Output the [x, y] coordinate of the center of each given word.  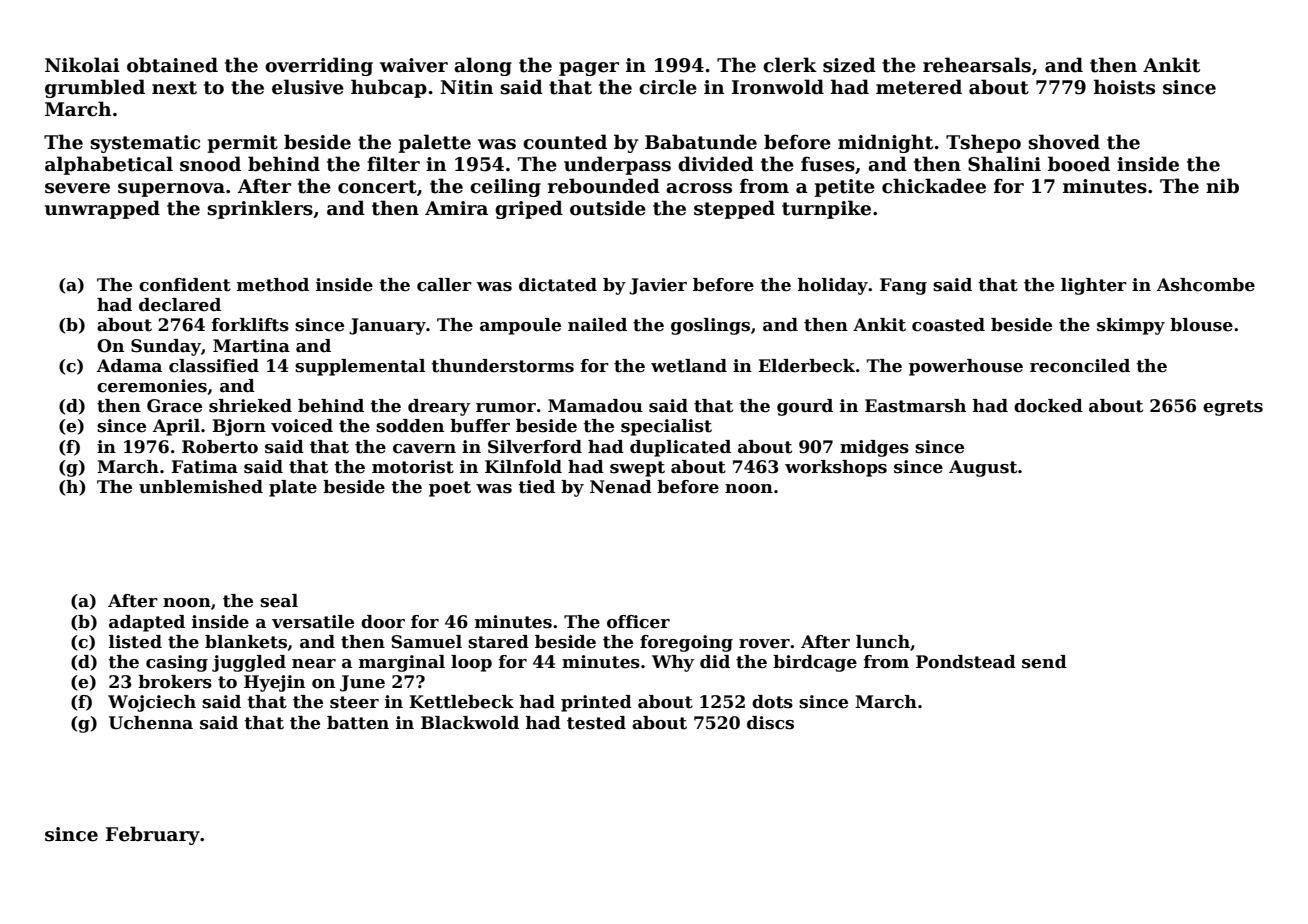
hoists [1124, 87]
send [1044, 662]
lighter [1094, 286]
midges [874, 448]
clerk [790, 65]
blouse [1201, 325]
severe [77, 188]
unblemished [201, 487]
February [153, 835]
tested [596, 723]
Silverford [535, 447]
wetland [689, 366]
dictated [558, 285]
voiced [302, 426]
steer [354, 702]
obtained [172, 65]
